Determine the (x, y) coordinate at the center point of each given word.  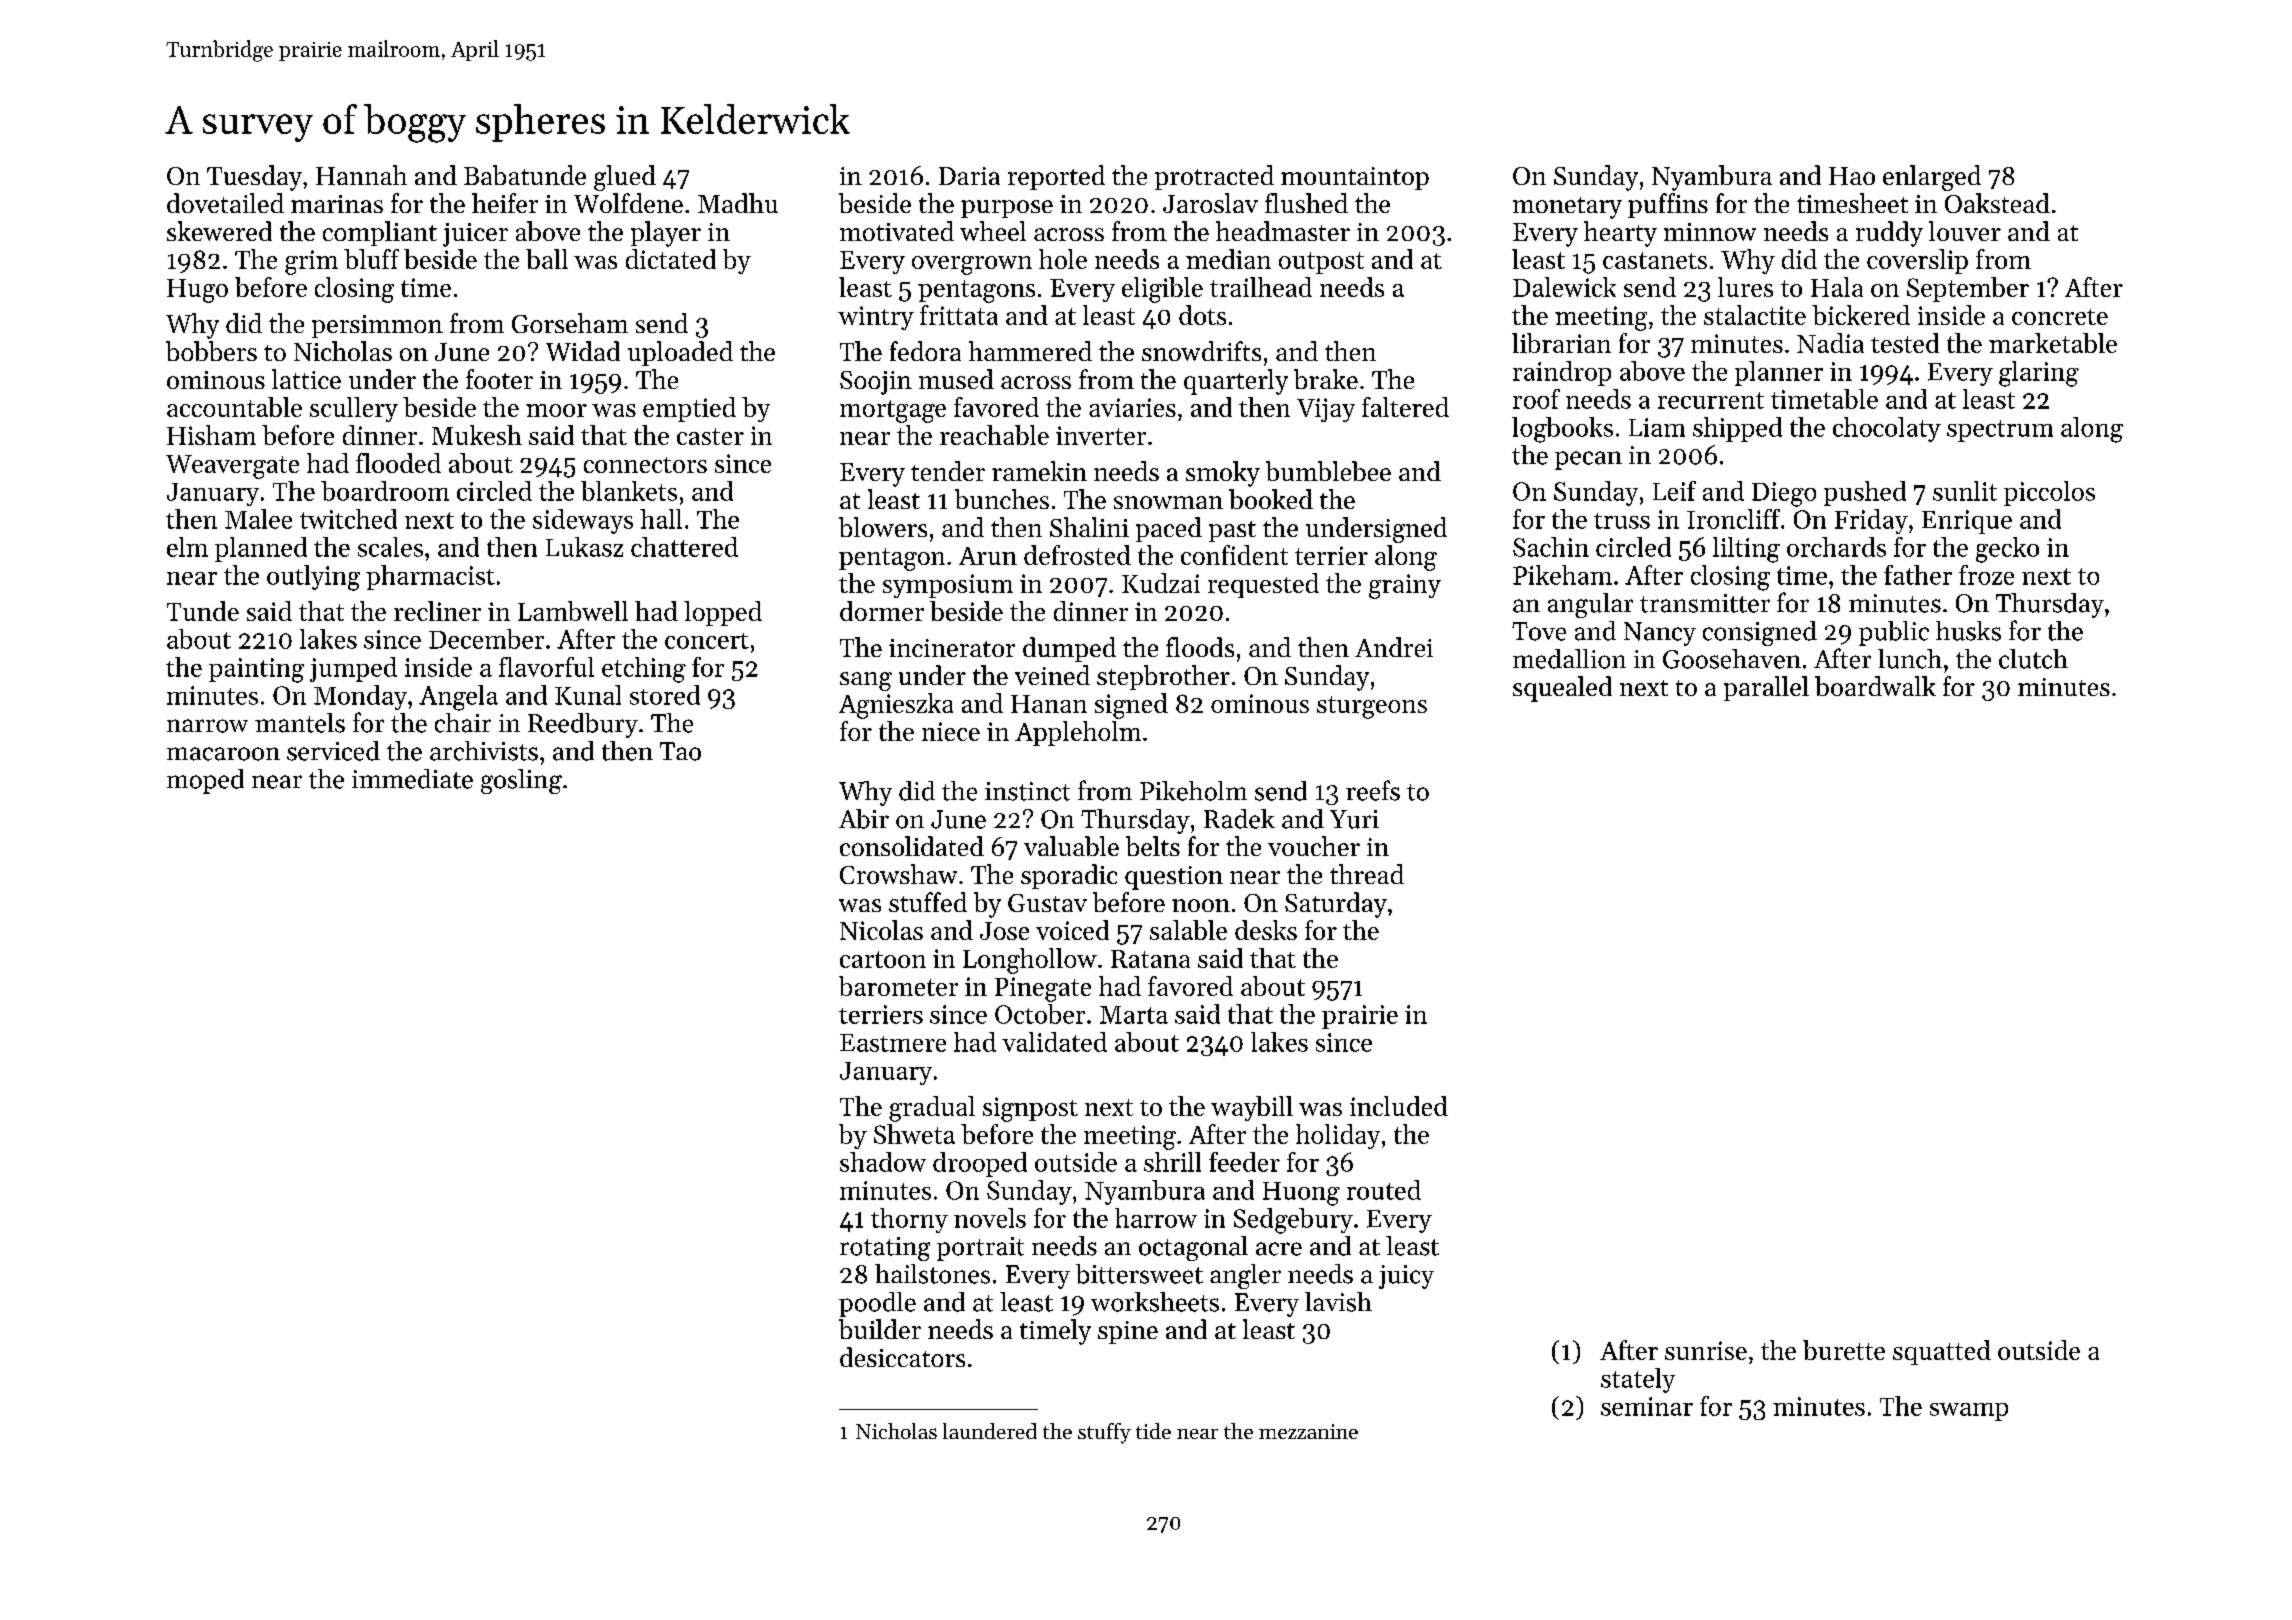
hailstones (932, 1274)
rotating (885, 1249)
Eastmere (893, 1043)
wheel (993, 231)
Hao (1852, 176)
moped (205, 781)
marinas (337, 204)
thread (1367, 874)
